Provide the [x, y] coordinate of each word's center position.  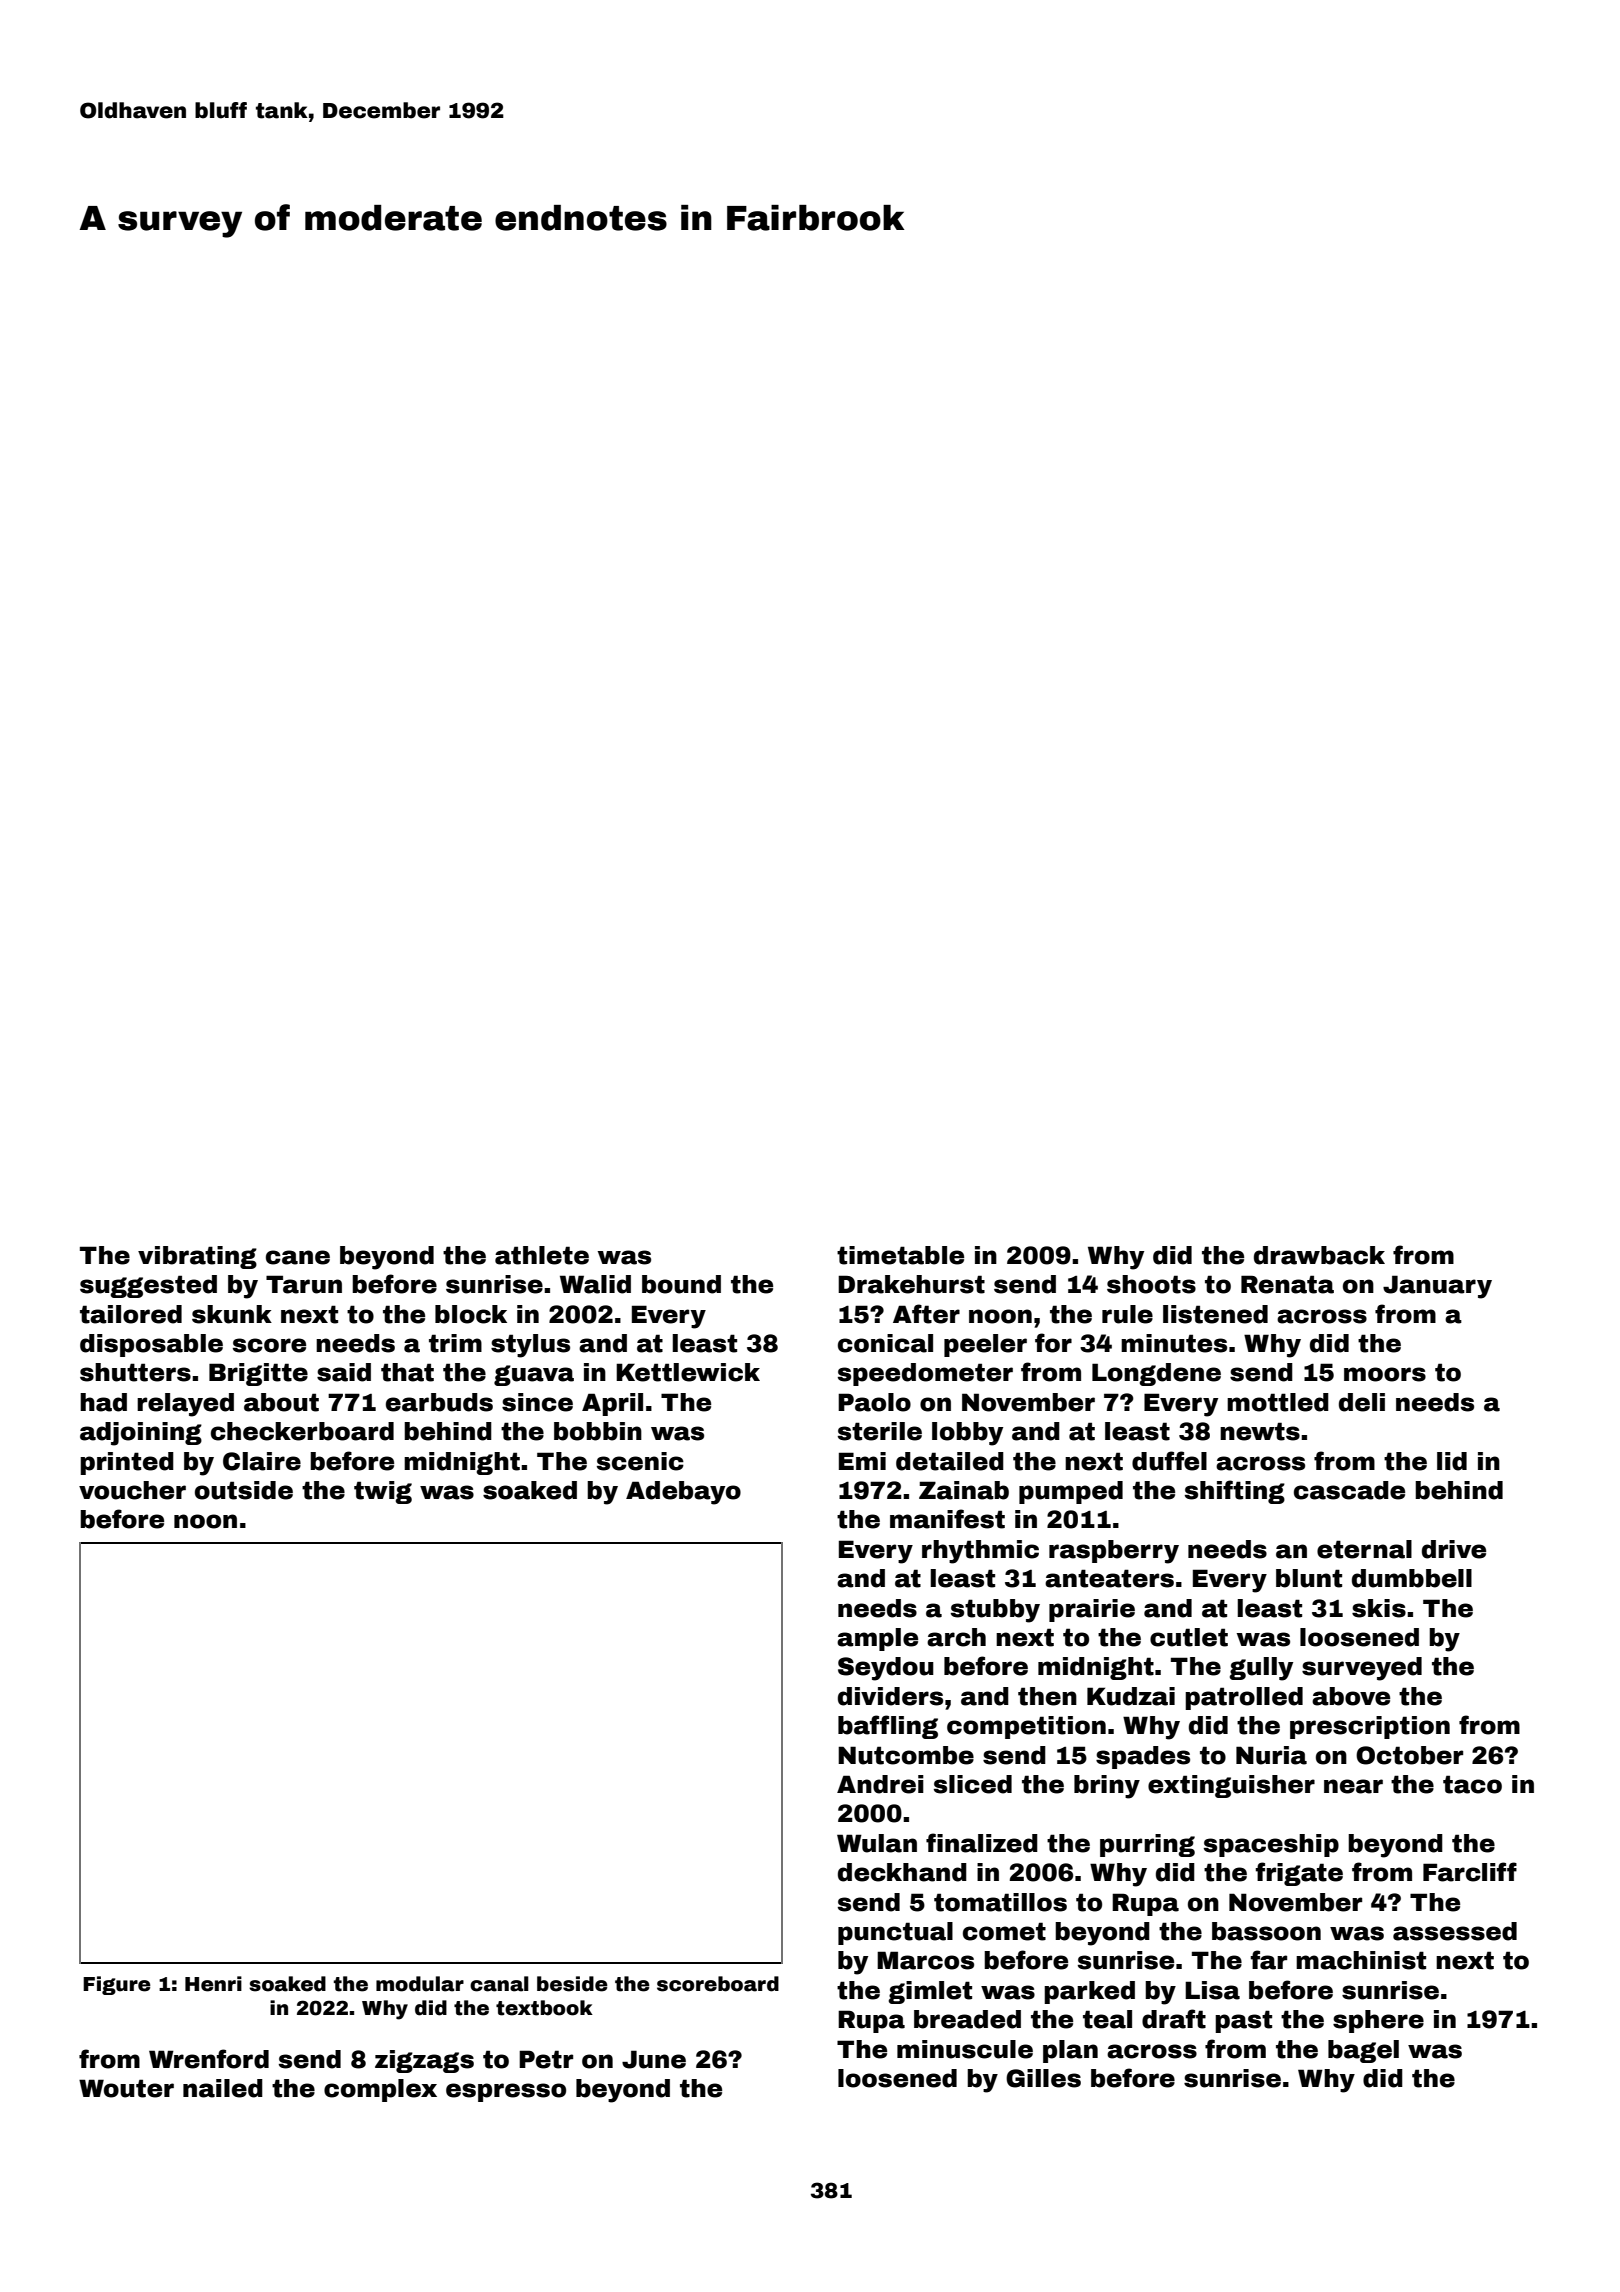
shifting [1235, 1492]
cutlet [1189, 1637]
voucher [132, 1490]
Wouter [126, 2088]
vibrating [197, 1257]
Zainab [964, 1490]
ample [877, 1639]
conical [885, 1343]
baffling [888, 1727]
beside [572, 1984]
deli [1362, 1402]
